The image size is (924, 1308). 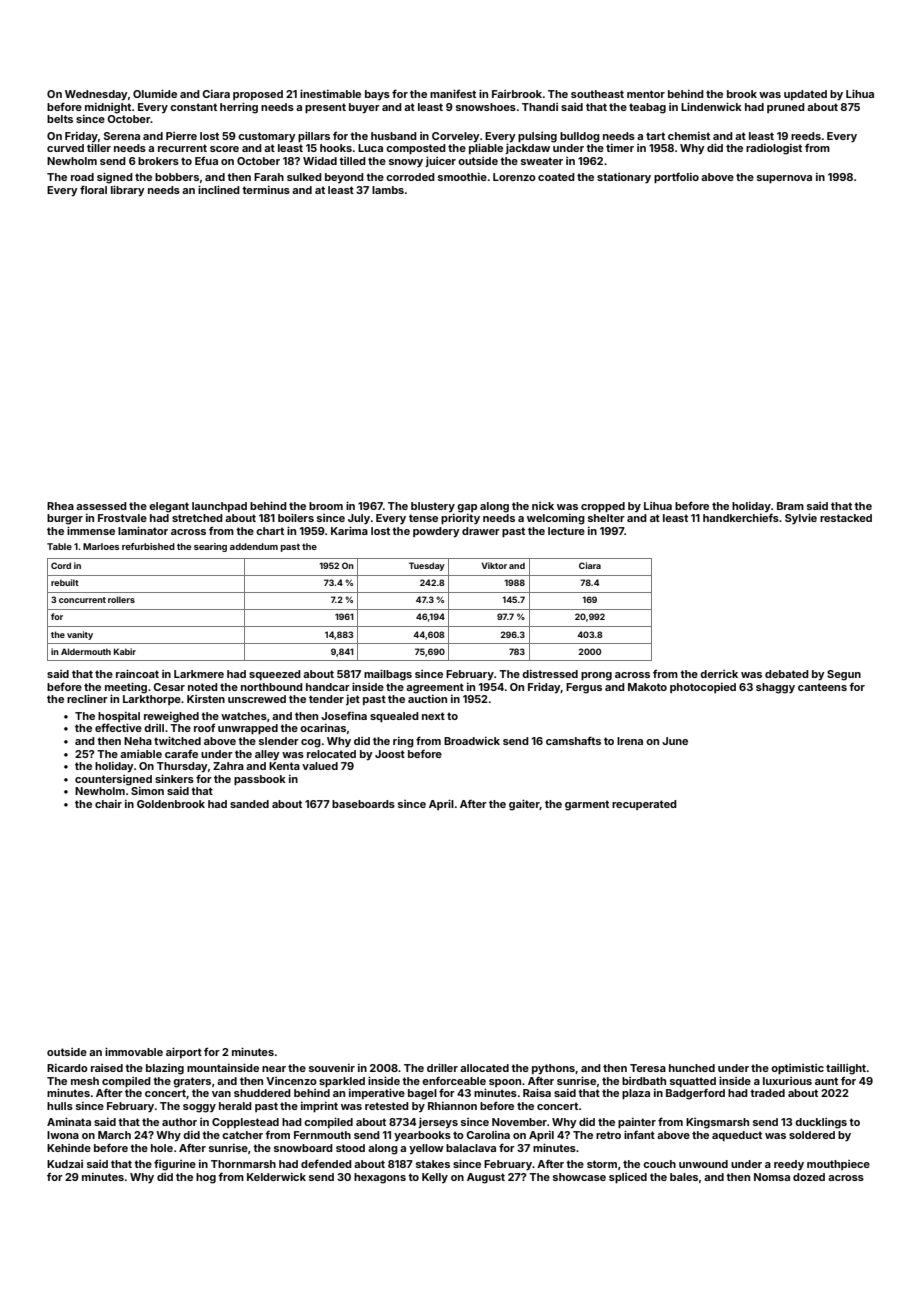 What do you see at coordinates (363, 804) in the screenshot?
I see `baseboards` at bounding box center [363, 804].
